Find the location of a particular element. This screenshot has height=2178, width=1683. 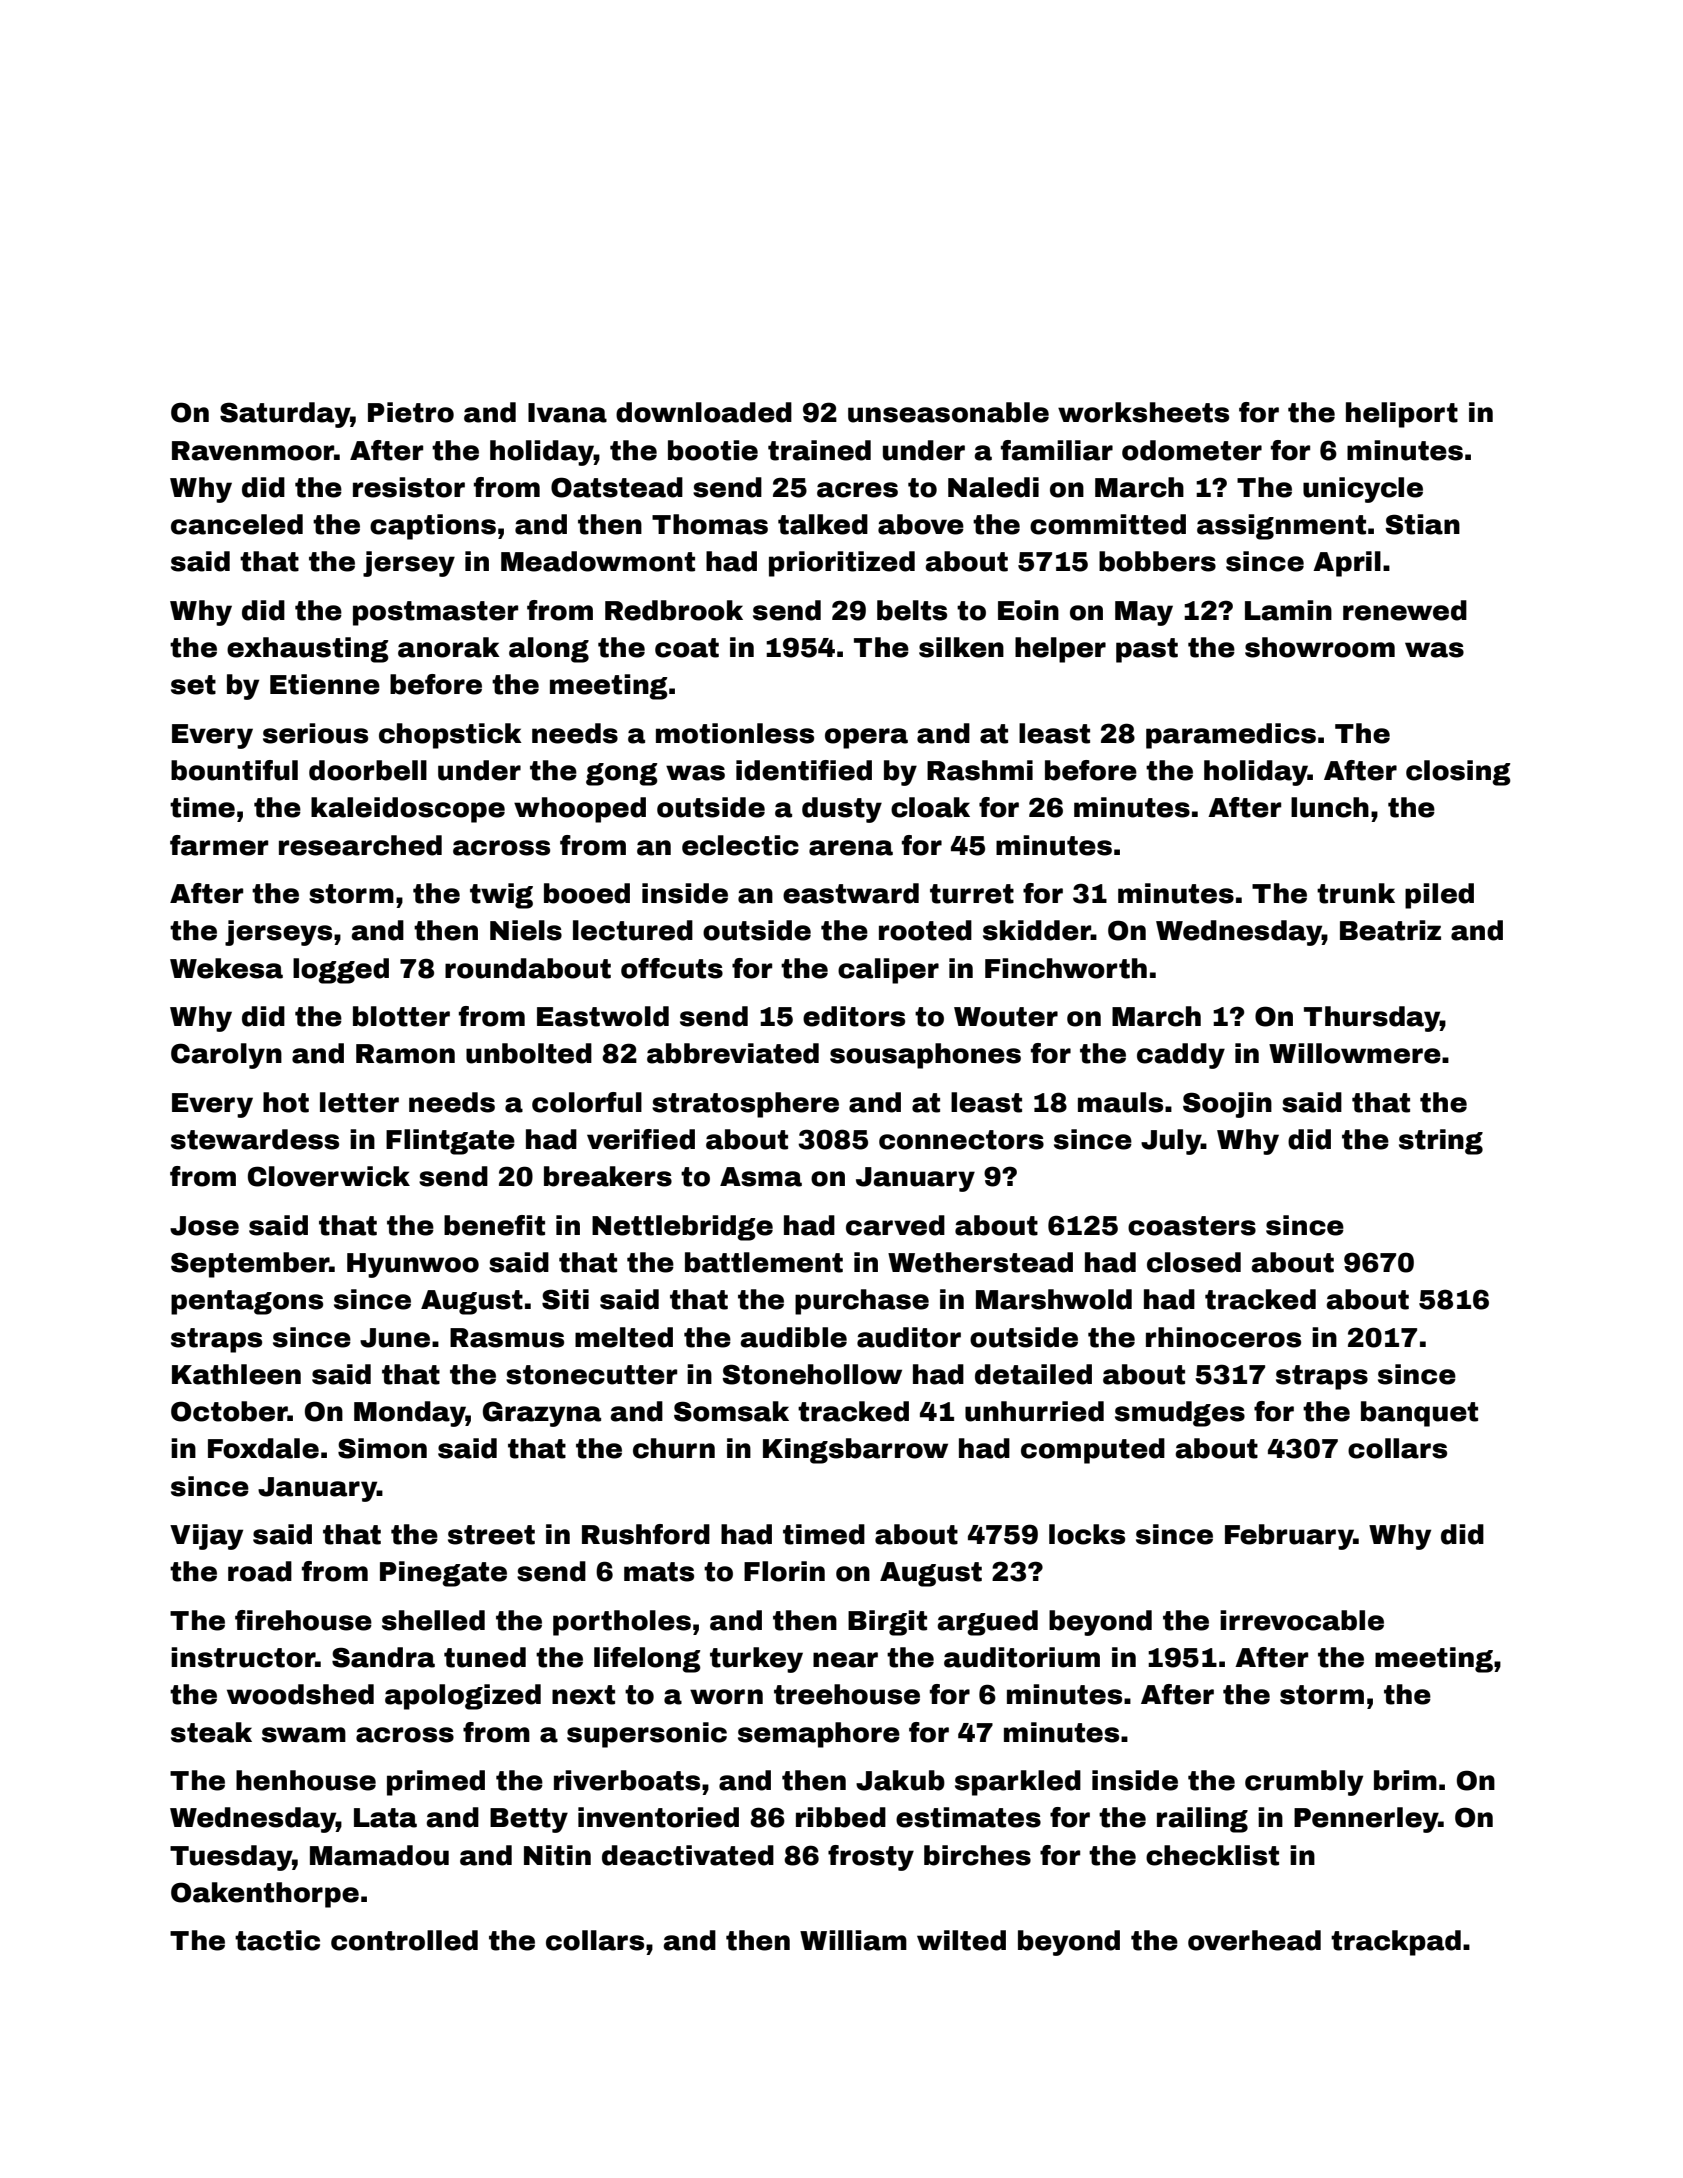

Cloverwick is located at coordinates (329, 1176).
